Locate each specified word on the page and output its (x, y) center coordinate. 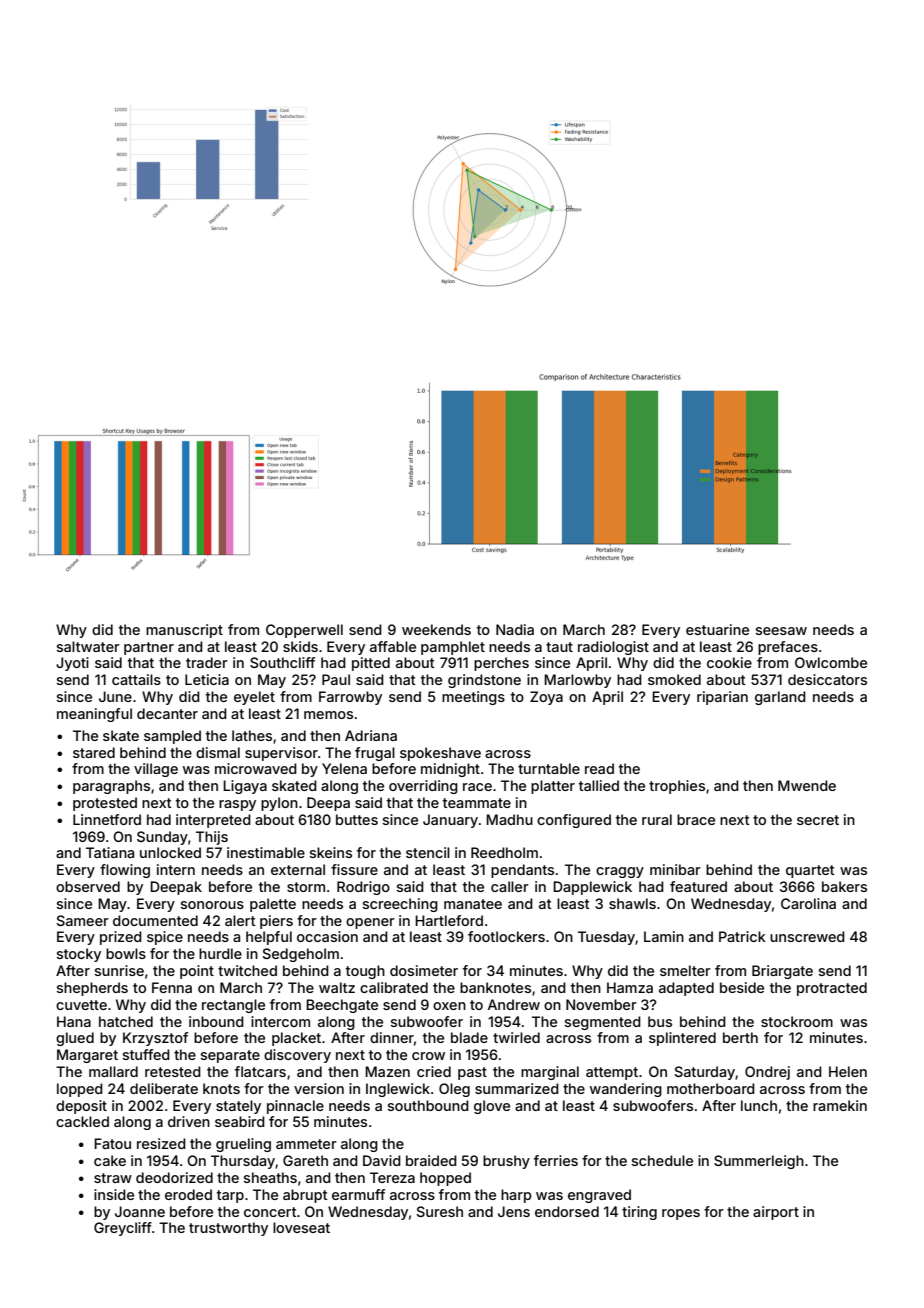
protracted (832, 989)
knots (221, 1088)
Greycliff (123, 1229)
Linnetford (107, 819)
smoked (674, 679)
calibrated (394, 987)
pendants (522, 871)
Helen (848, 1071)
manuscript (184, 631)
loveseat (301, 1227)
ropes (681, 1214)
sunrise (119, 970)
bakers (844, 886)
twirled (516, 1037)
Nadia (515, 629)
